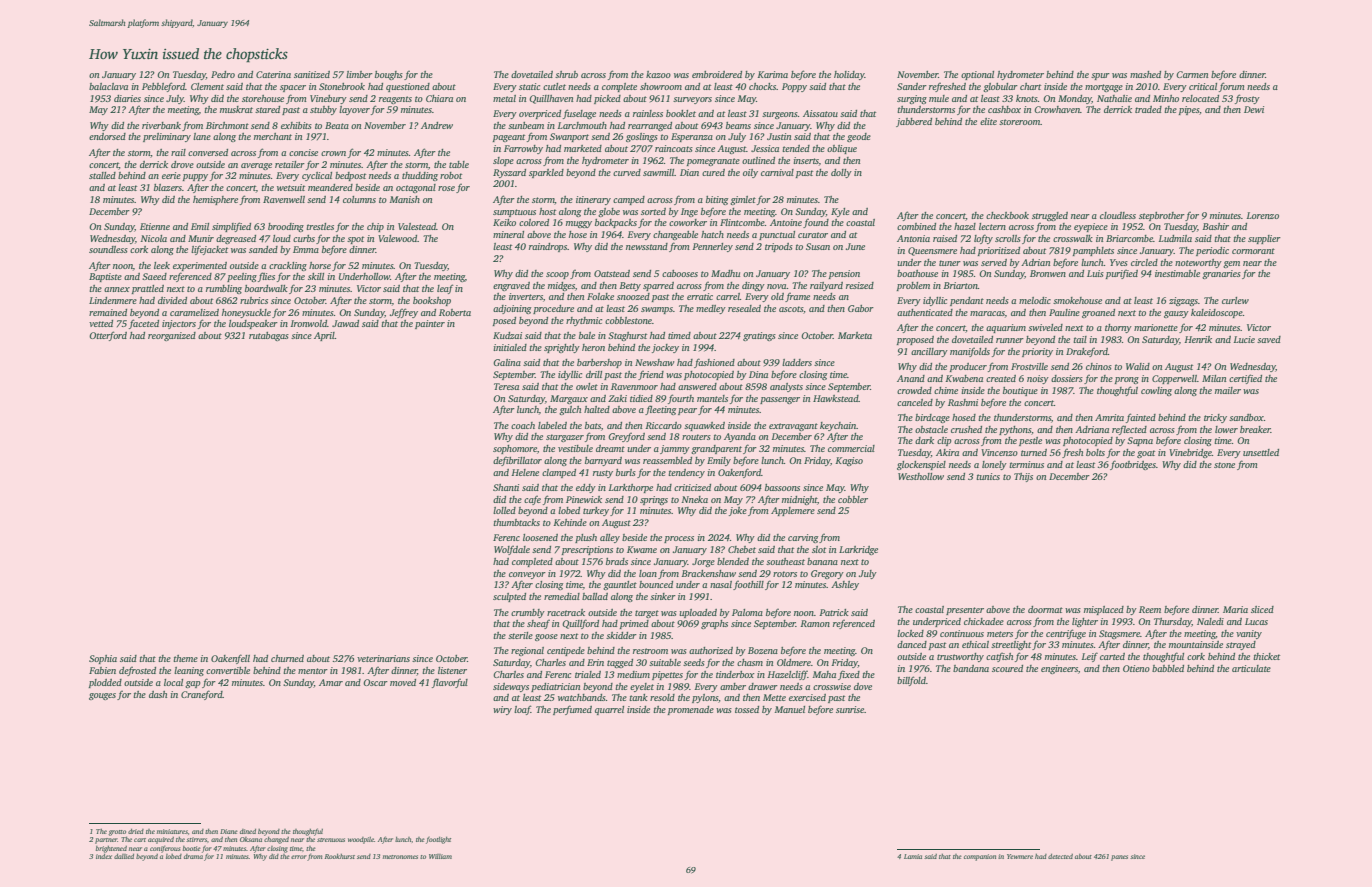 The height and width of the document is (887, 1372). What do you see at coordinates (728, 296) in the document?
I see `carrel` at bounding box center [728, 296].
